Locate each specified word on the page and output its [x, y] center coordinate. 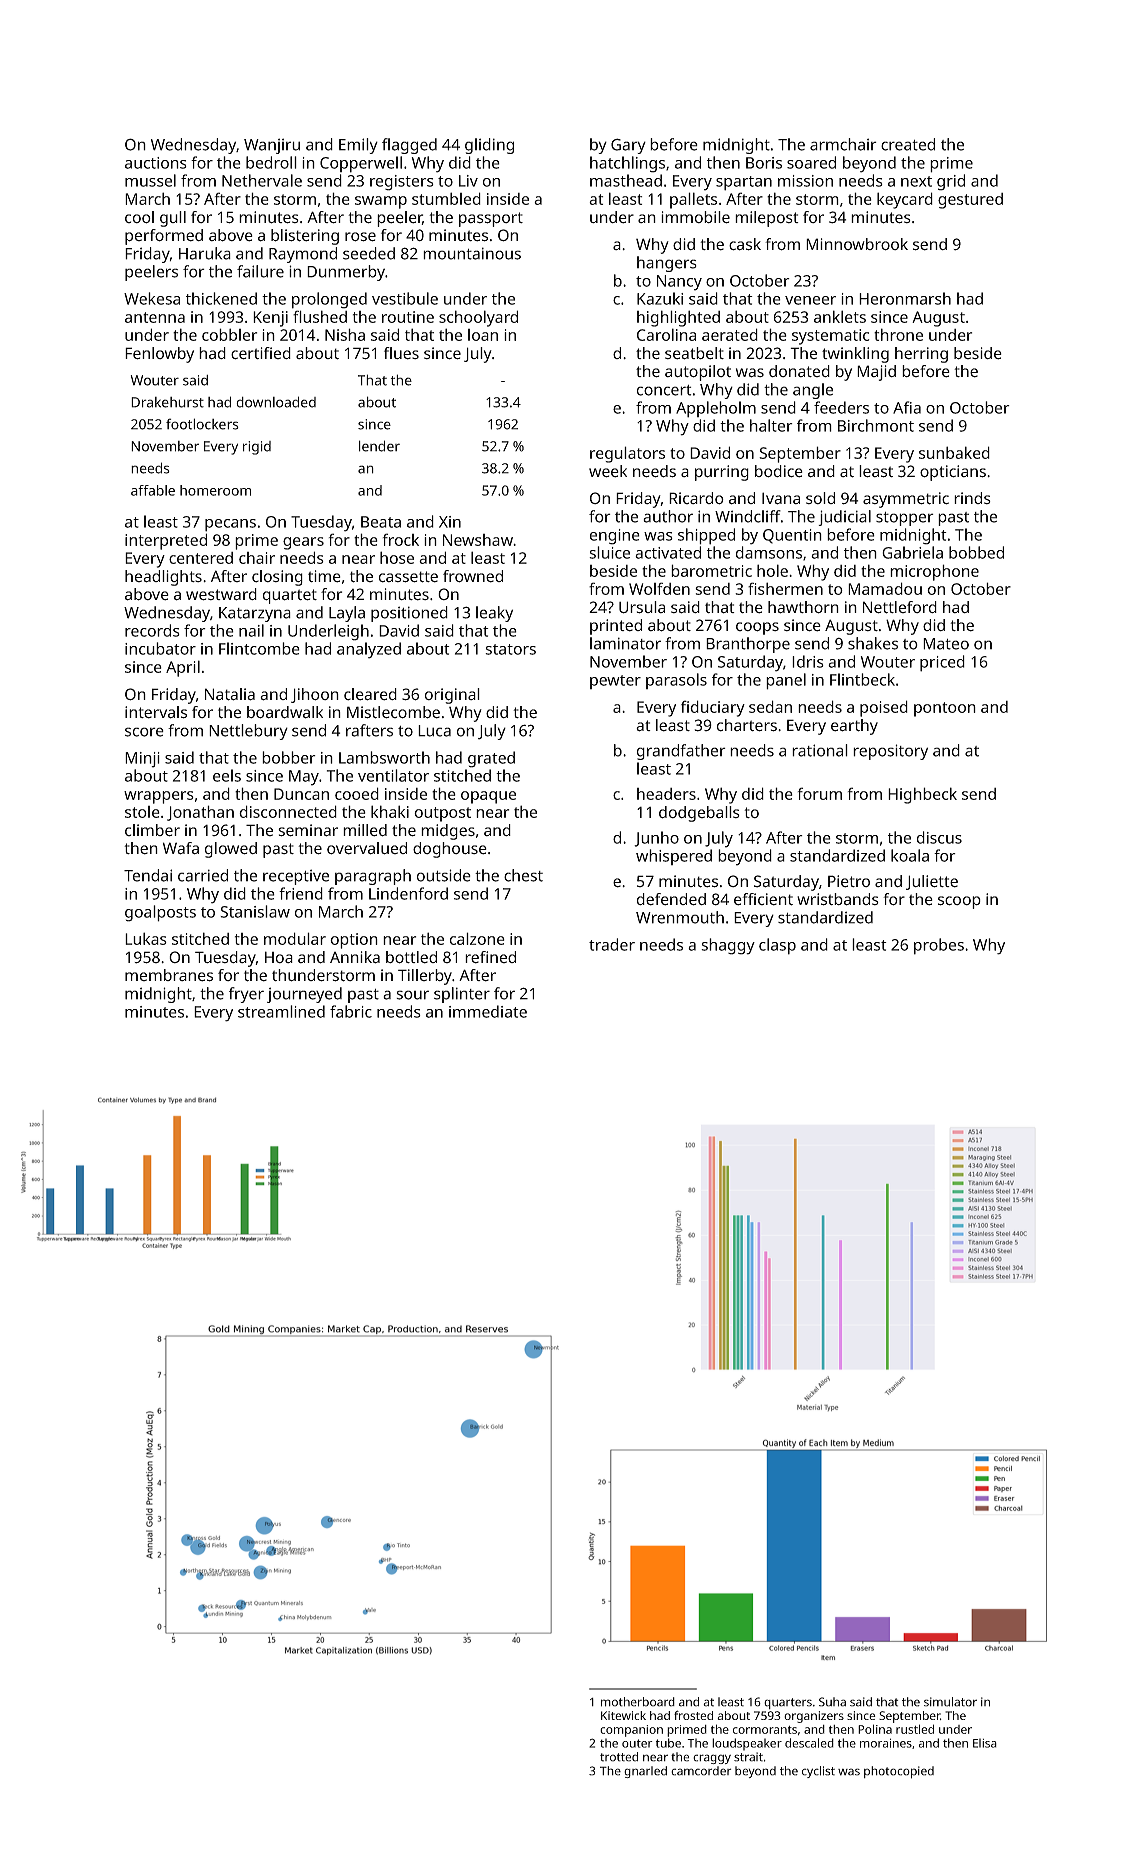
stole [142, 812]
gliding [489, 146]
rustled [915, 1729]
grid [951, 182]
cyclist [818, 1772]
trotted [619, 1757]
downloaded [276, 402]
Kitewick [623, 1715]
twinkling [855, 355]
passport [491, 219]
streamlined [281, 1011]
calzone [477, 938]
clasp [777, 946]
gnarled [645, 1772]
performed [164, 237]
